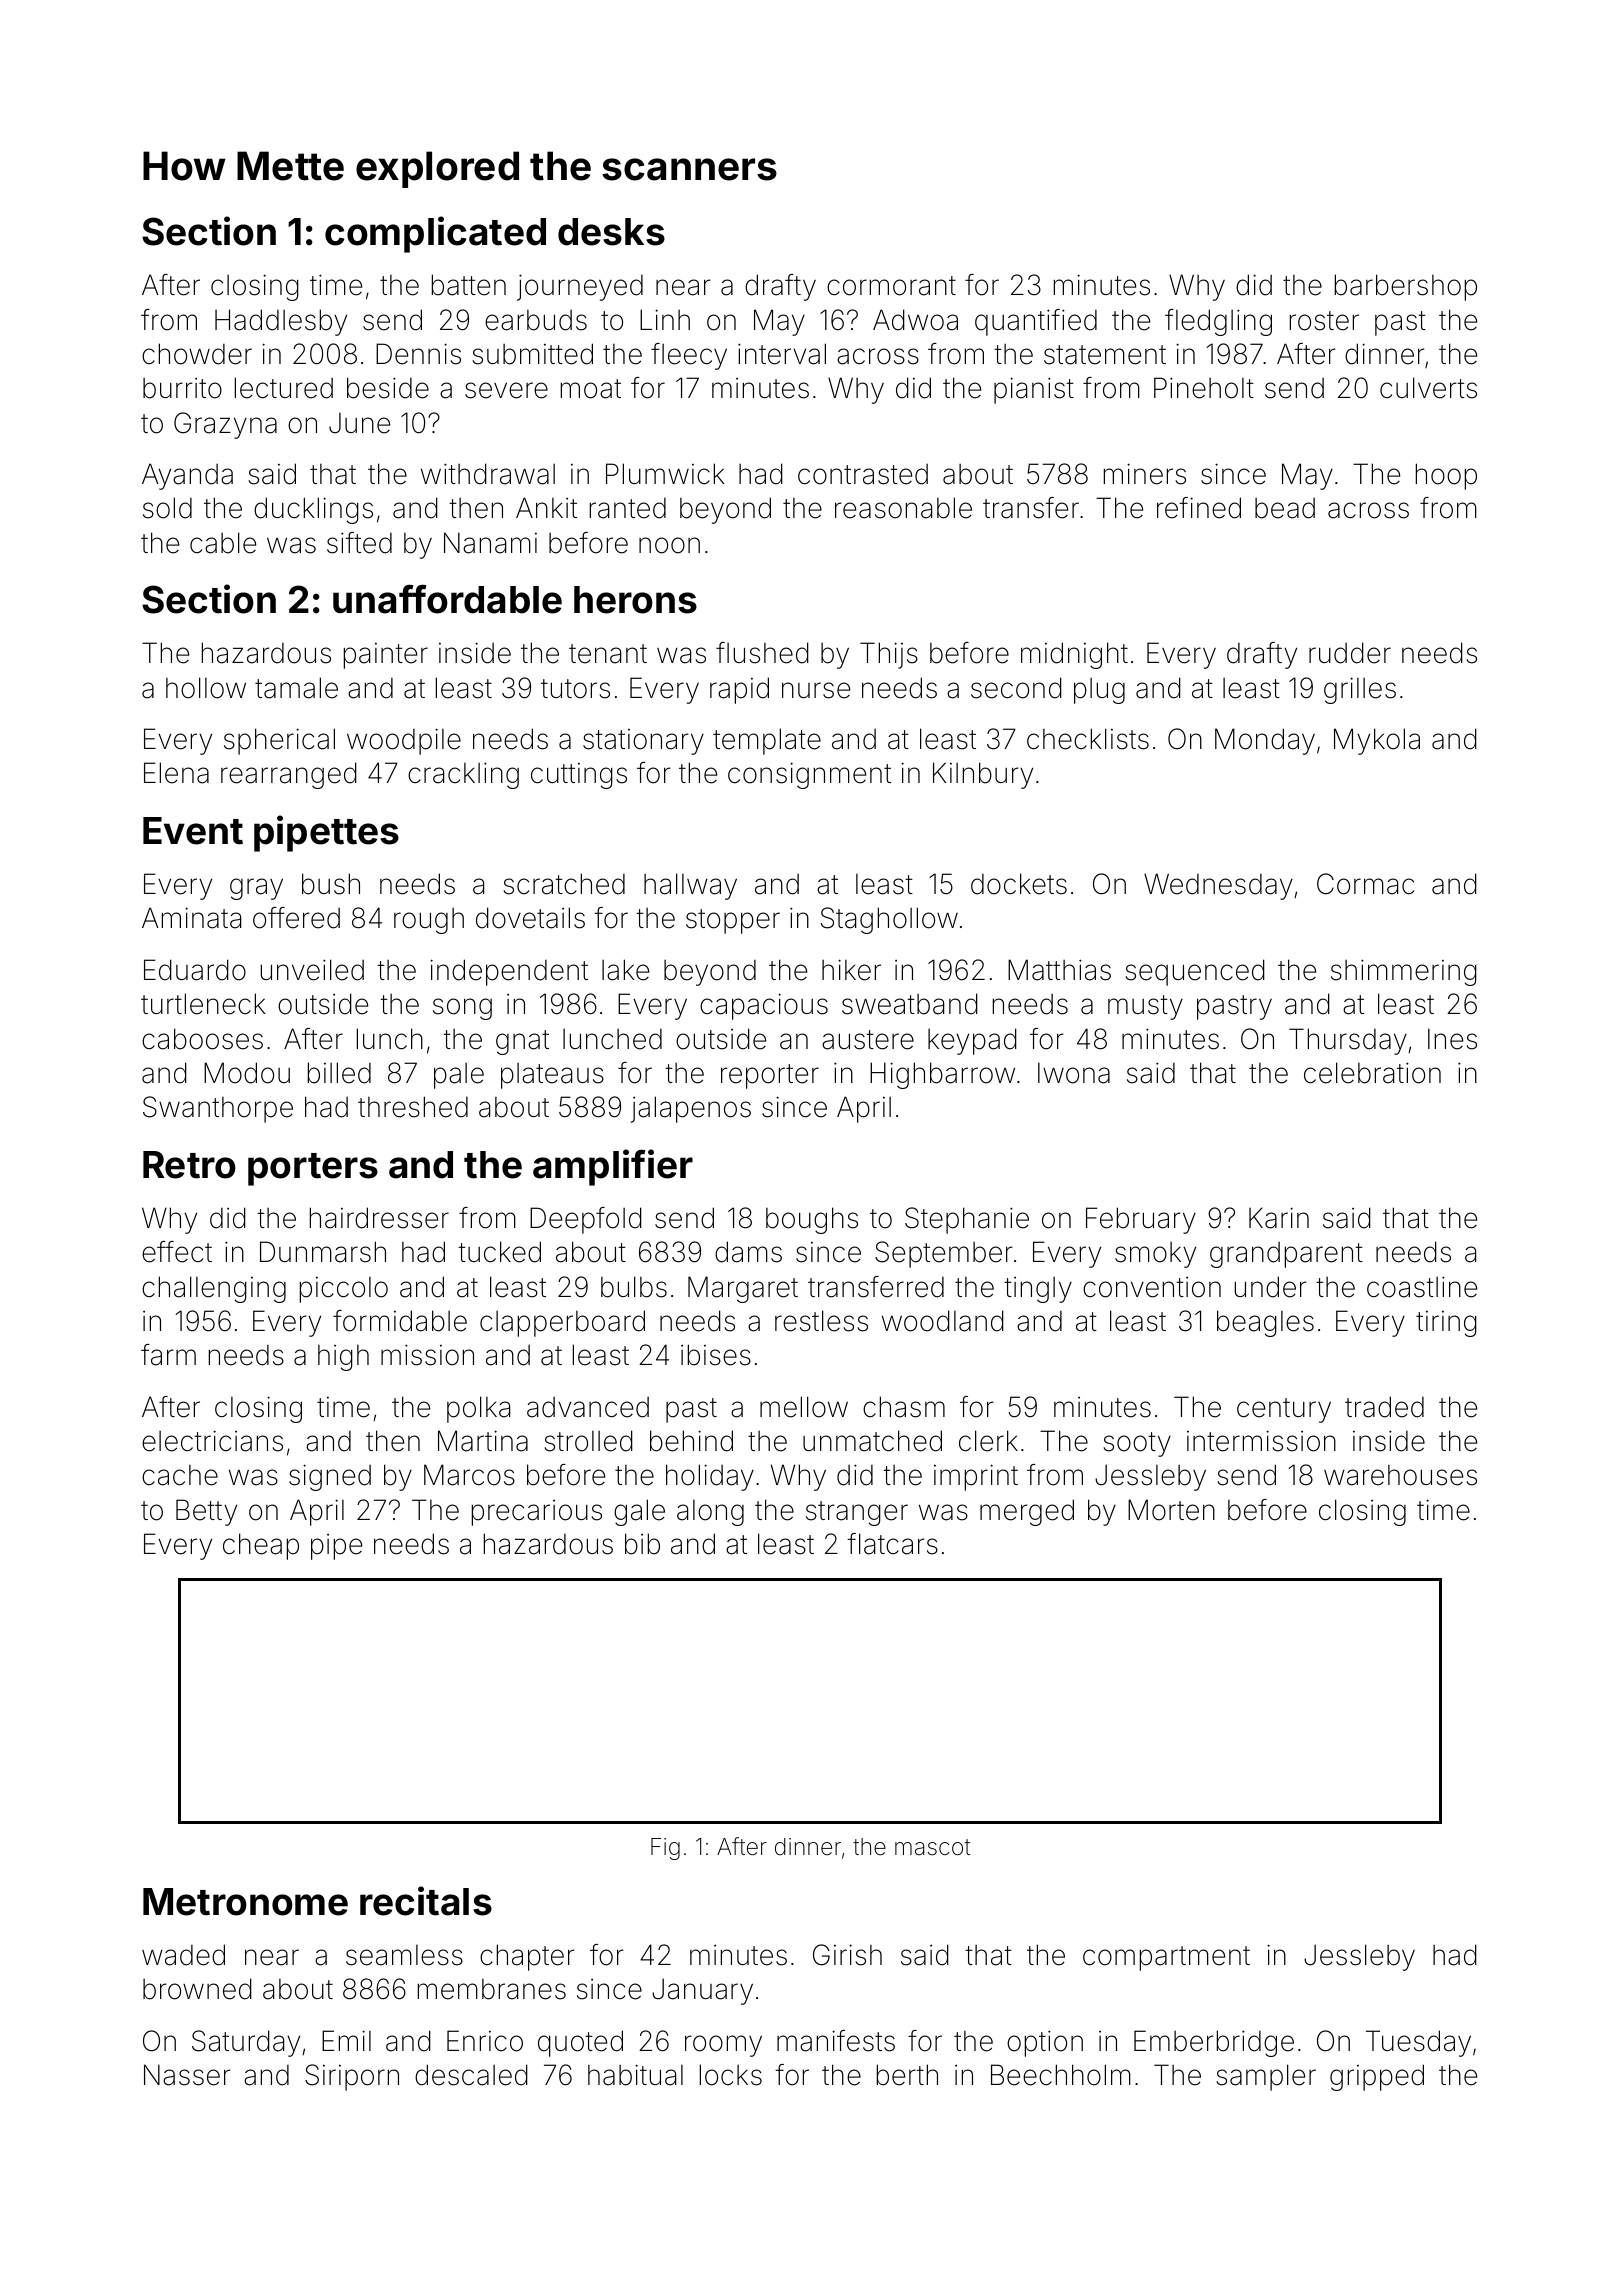  What do you see at coordinates (312, 970) in the screenshot?
I see `unveiled` at bounding box center [312, 970].
